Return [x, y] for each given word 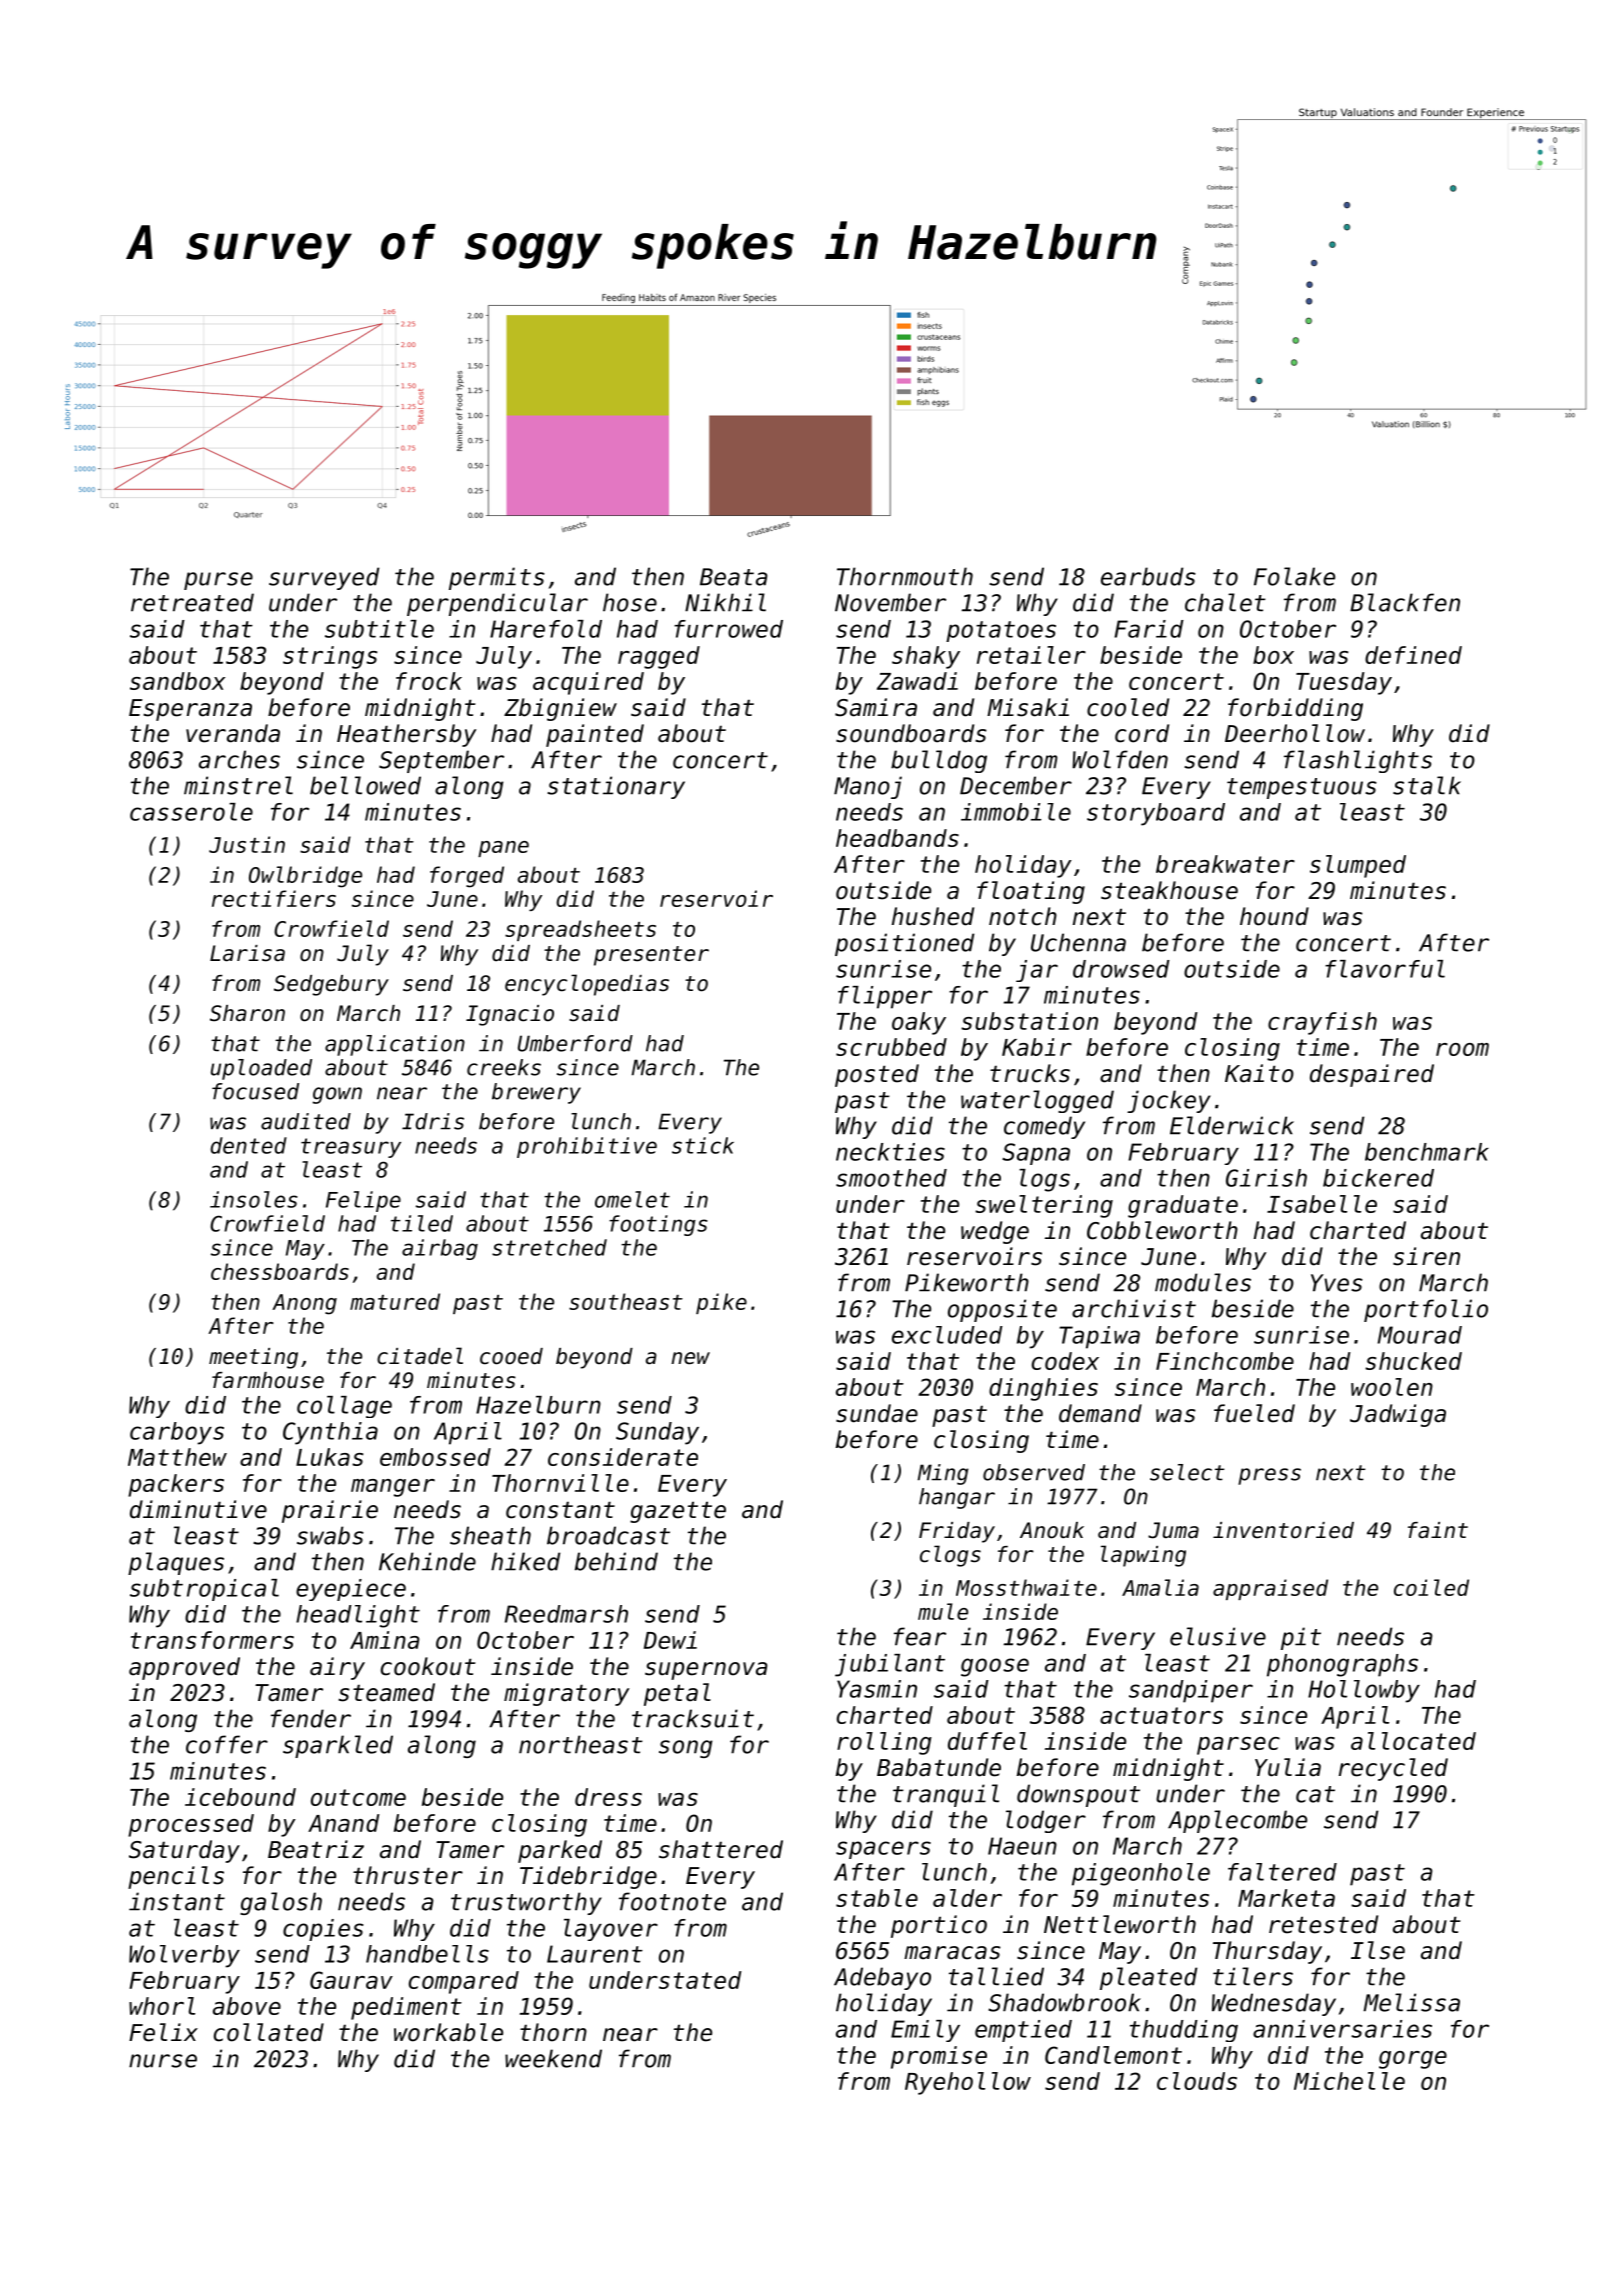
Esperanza [190, 710]
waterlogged [1037, 1101]
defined [1413, 655]
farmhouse [268, 1380]
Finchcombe [1225, 1361]
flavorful [1385, 969]
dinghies [1043, 1389]
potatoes [1001, 631]
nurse [163, 2061]
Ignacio [510, 1015]
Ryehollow [968, 2083]
